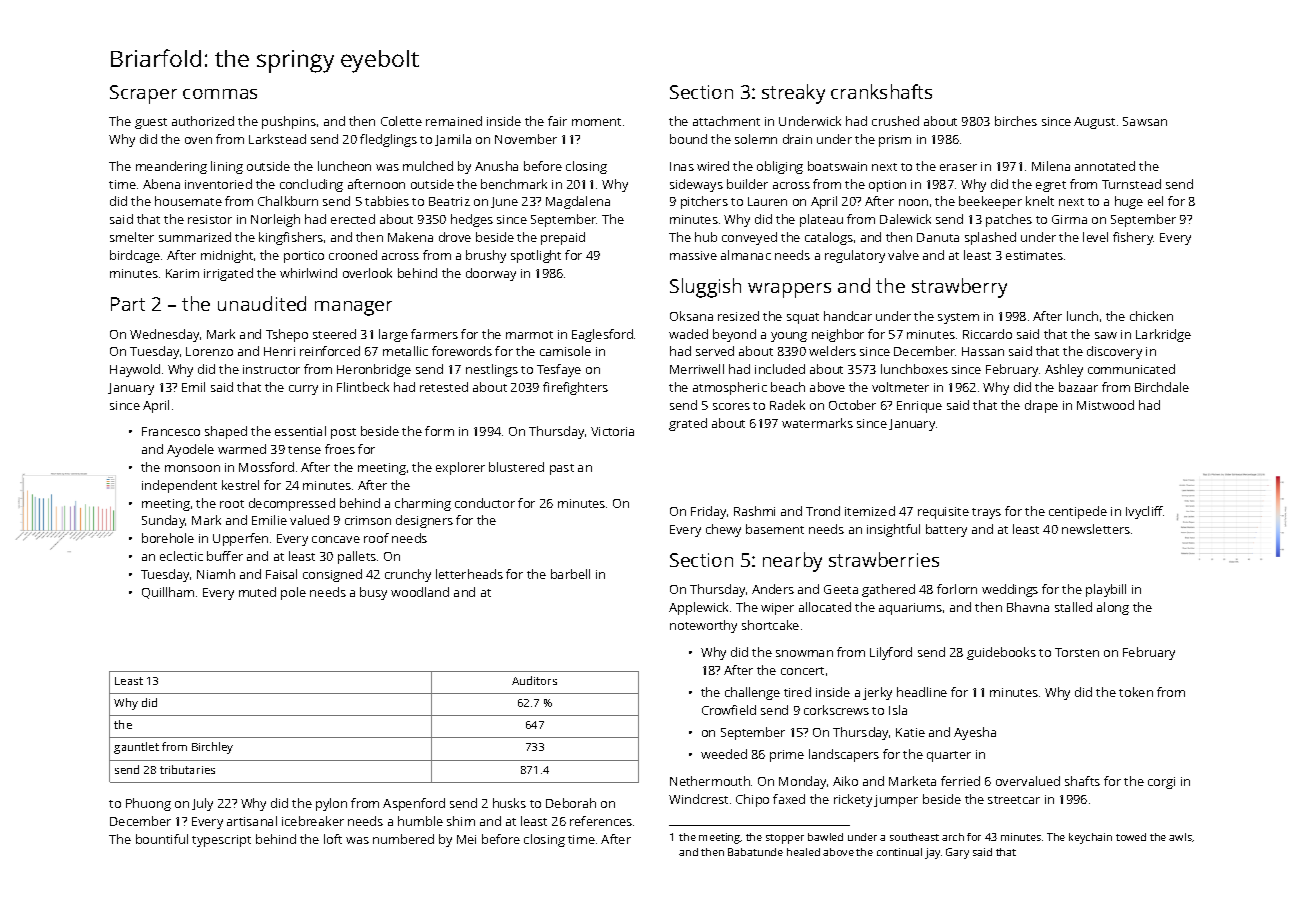 Image resolution: width=1308 pixels, height=924 pixels. What do you see at coordinates (304, 450) in the screenshot?
I see `tense` at bounding box center [304, 450].
